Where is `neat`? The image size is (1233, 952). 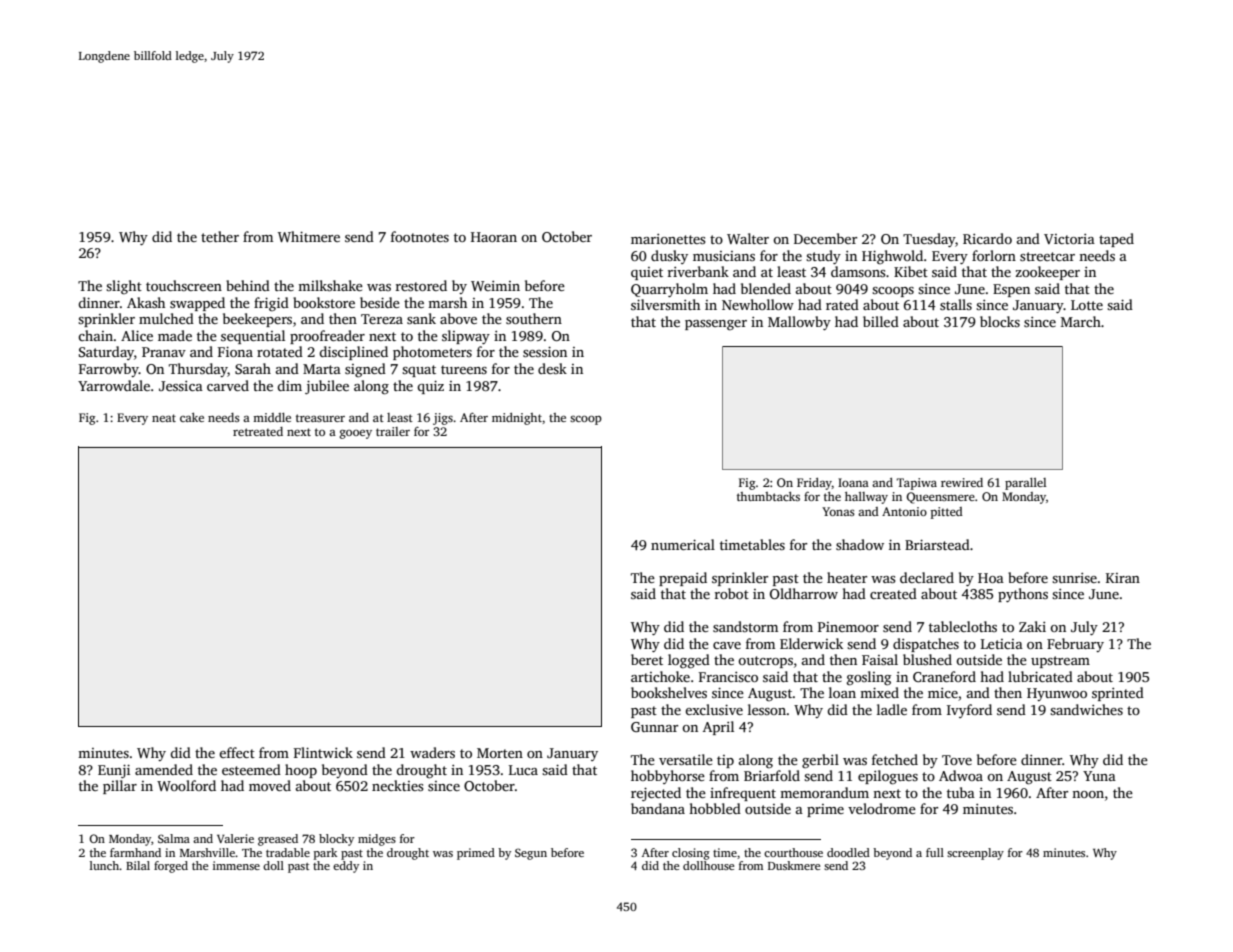 neat is located at coordinates (164, 418).
